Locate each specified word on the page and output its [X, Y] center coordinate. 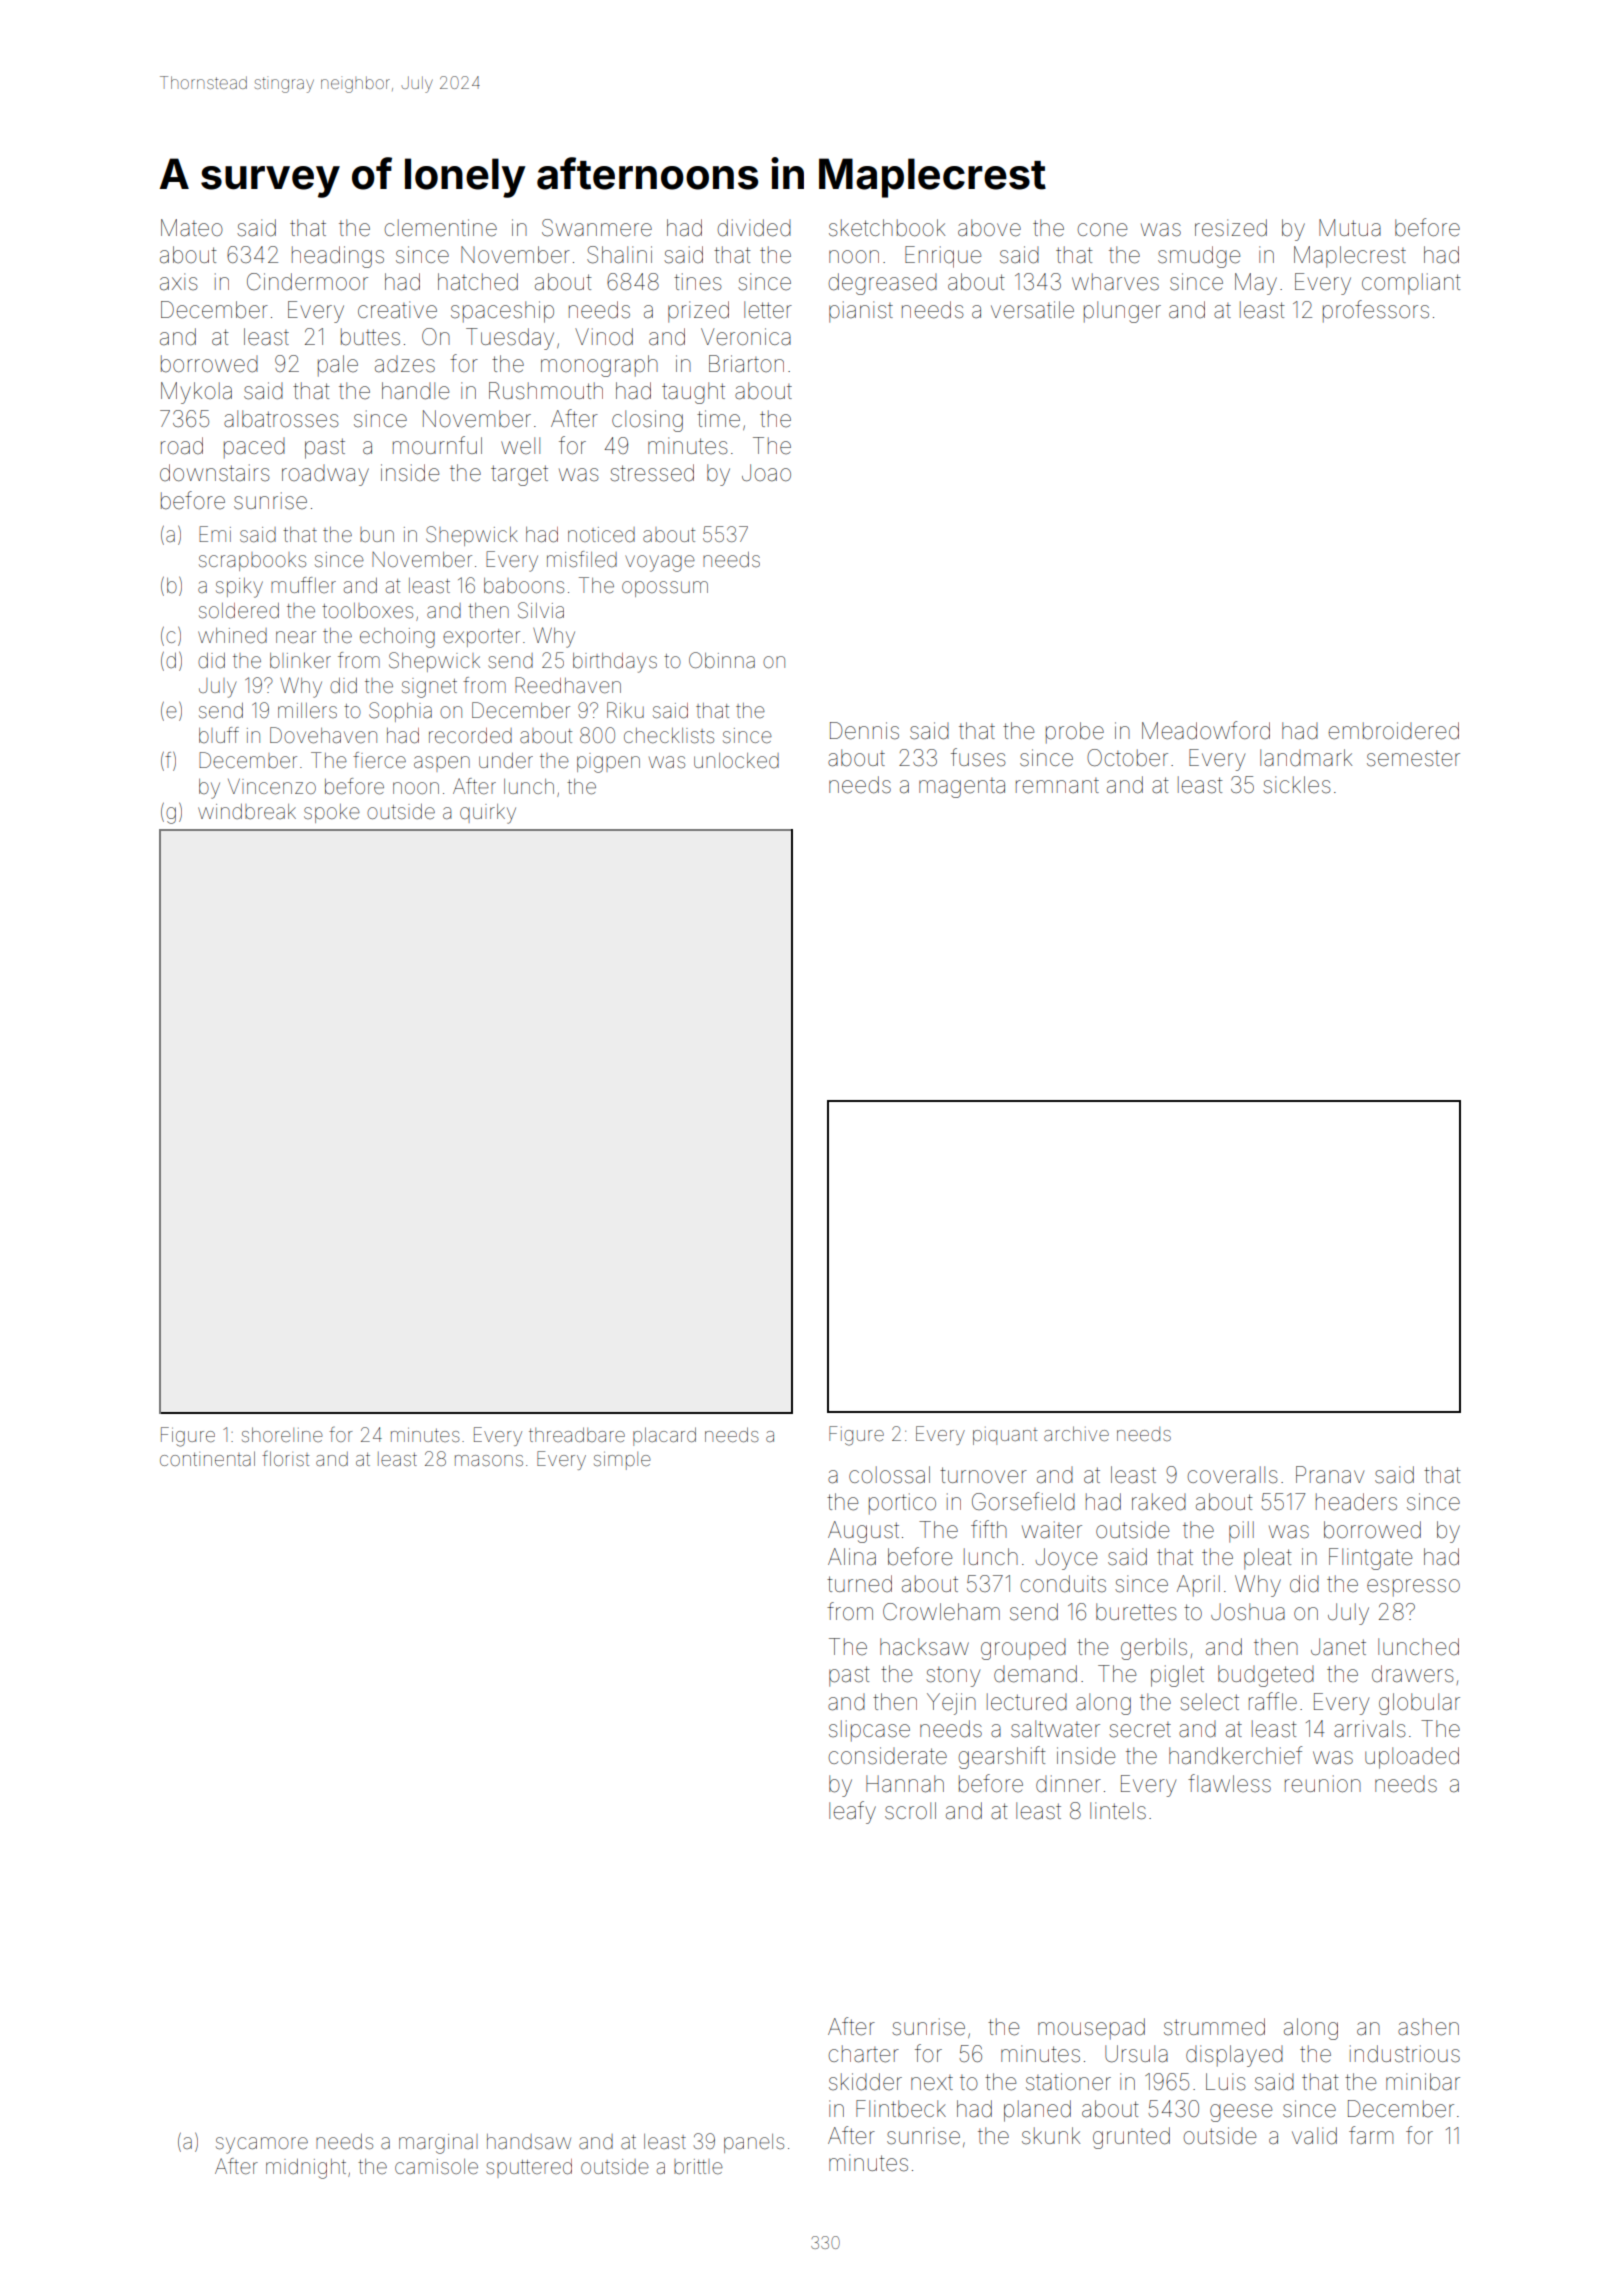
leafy [852, 1812]
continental [207, 1458]
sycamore [262, 2145]
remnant [1057, 786]
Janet [1338, 1647]
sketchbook [887, 228]
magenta [962, 788]
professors [1376, 311]
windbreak [247, 812]
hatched [478, 282]
